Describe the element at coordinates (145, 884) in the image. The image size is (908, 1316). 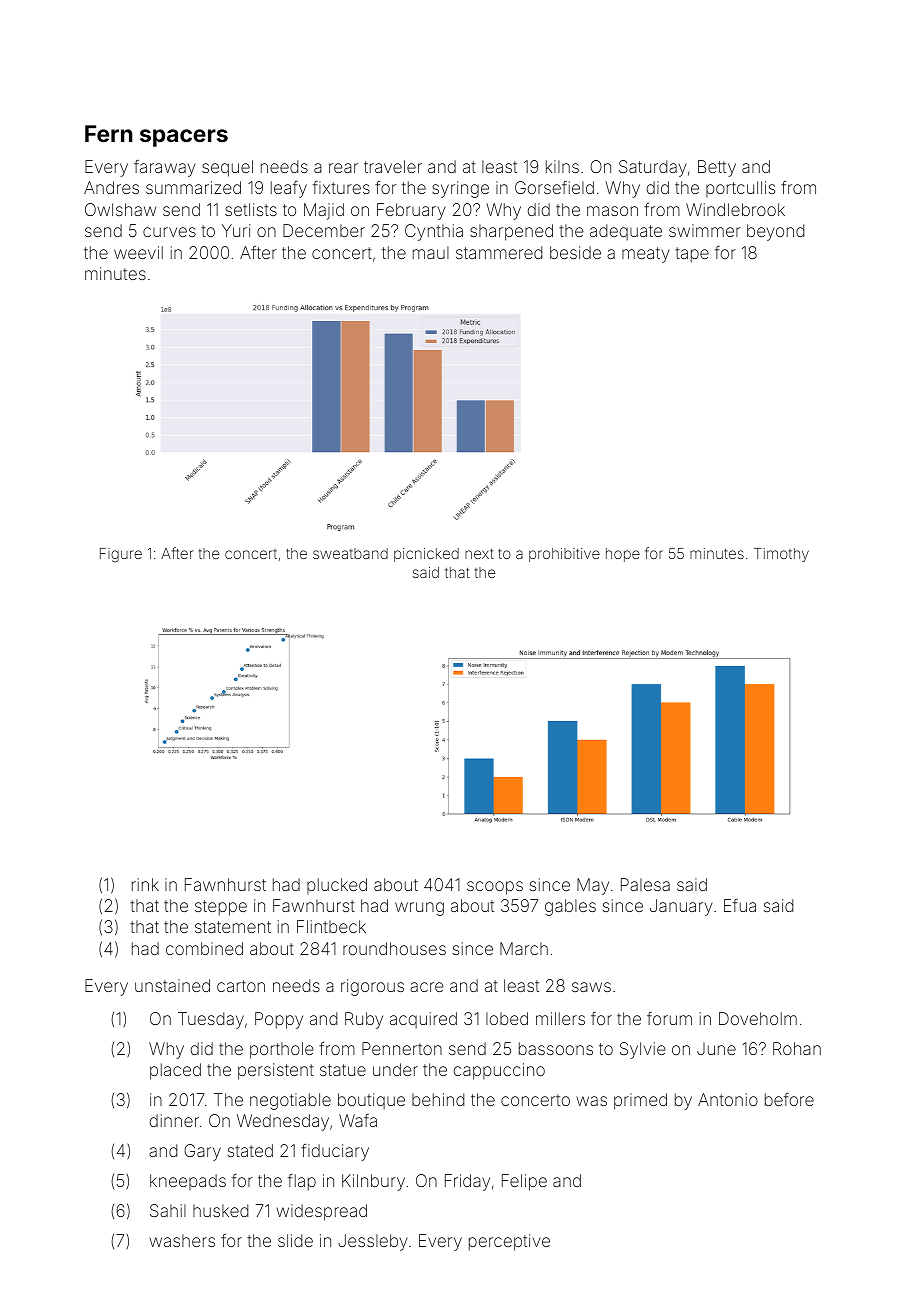
I see `rink` at that location.
